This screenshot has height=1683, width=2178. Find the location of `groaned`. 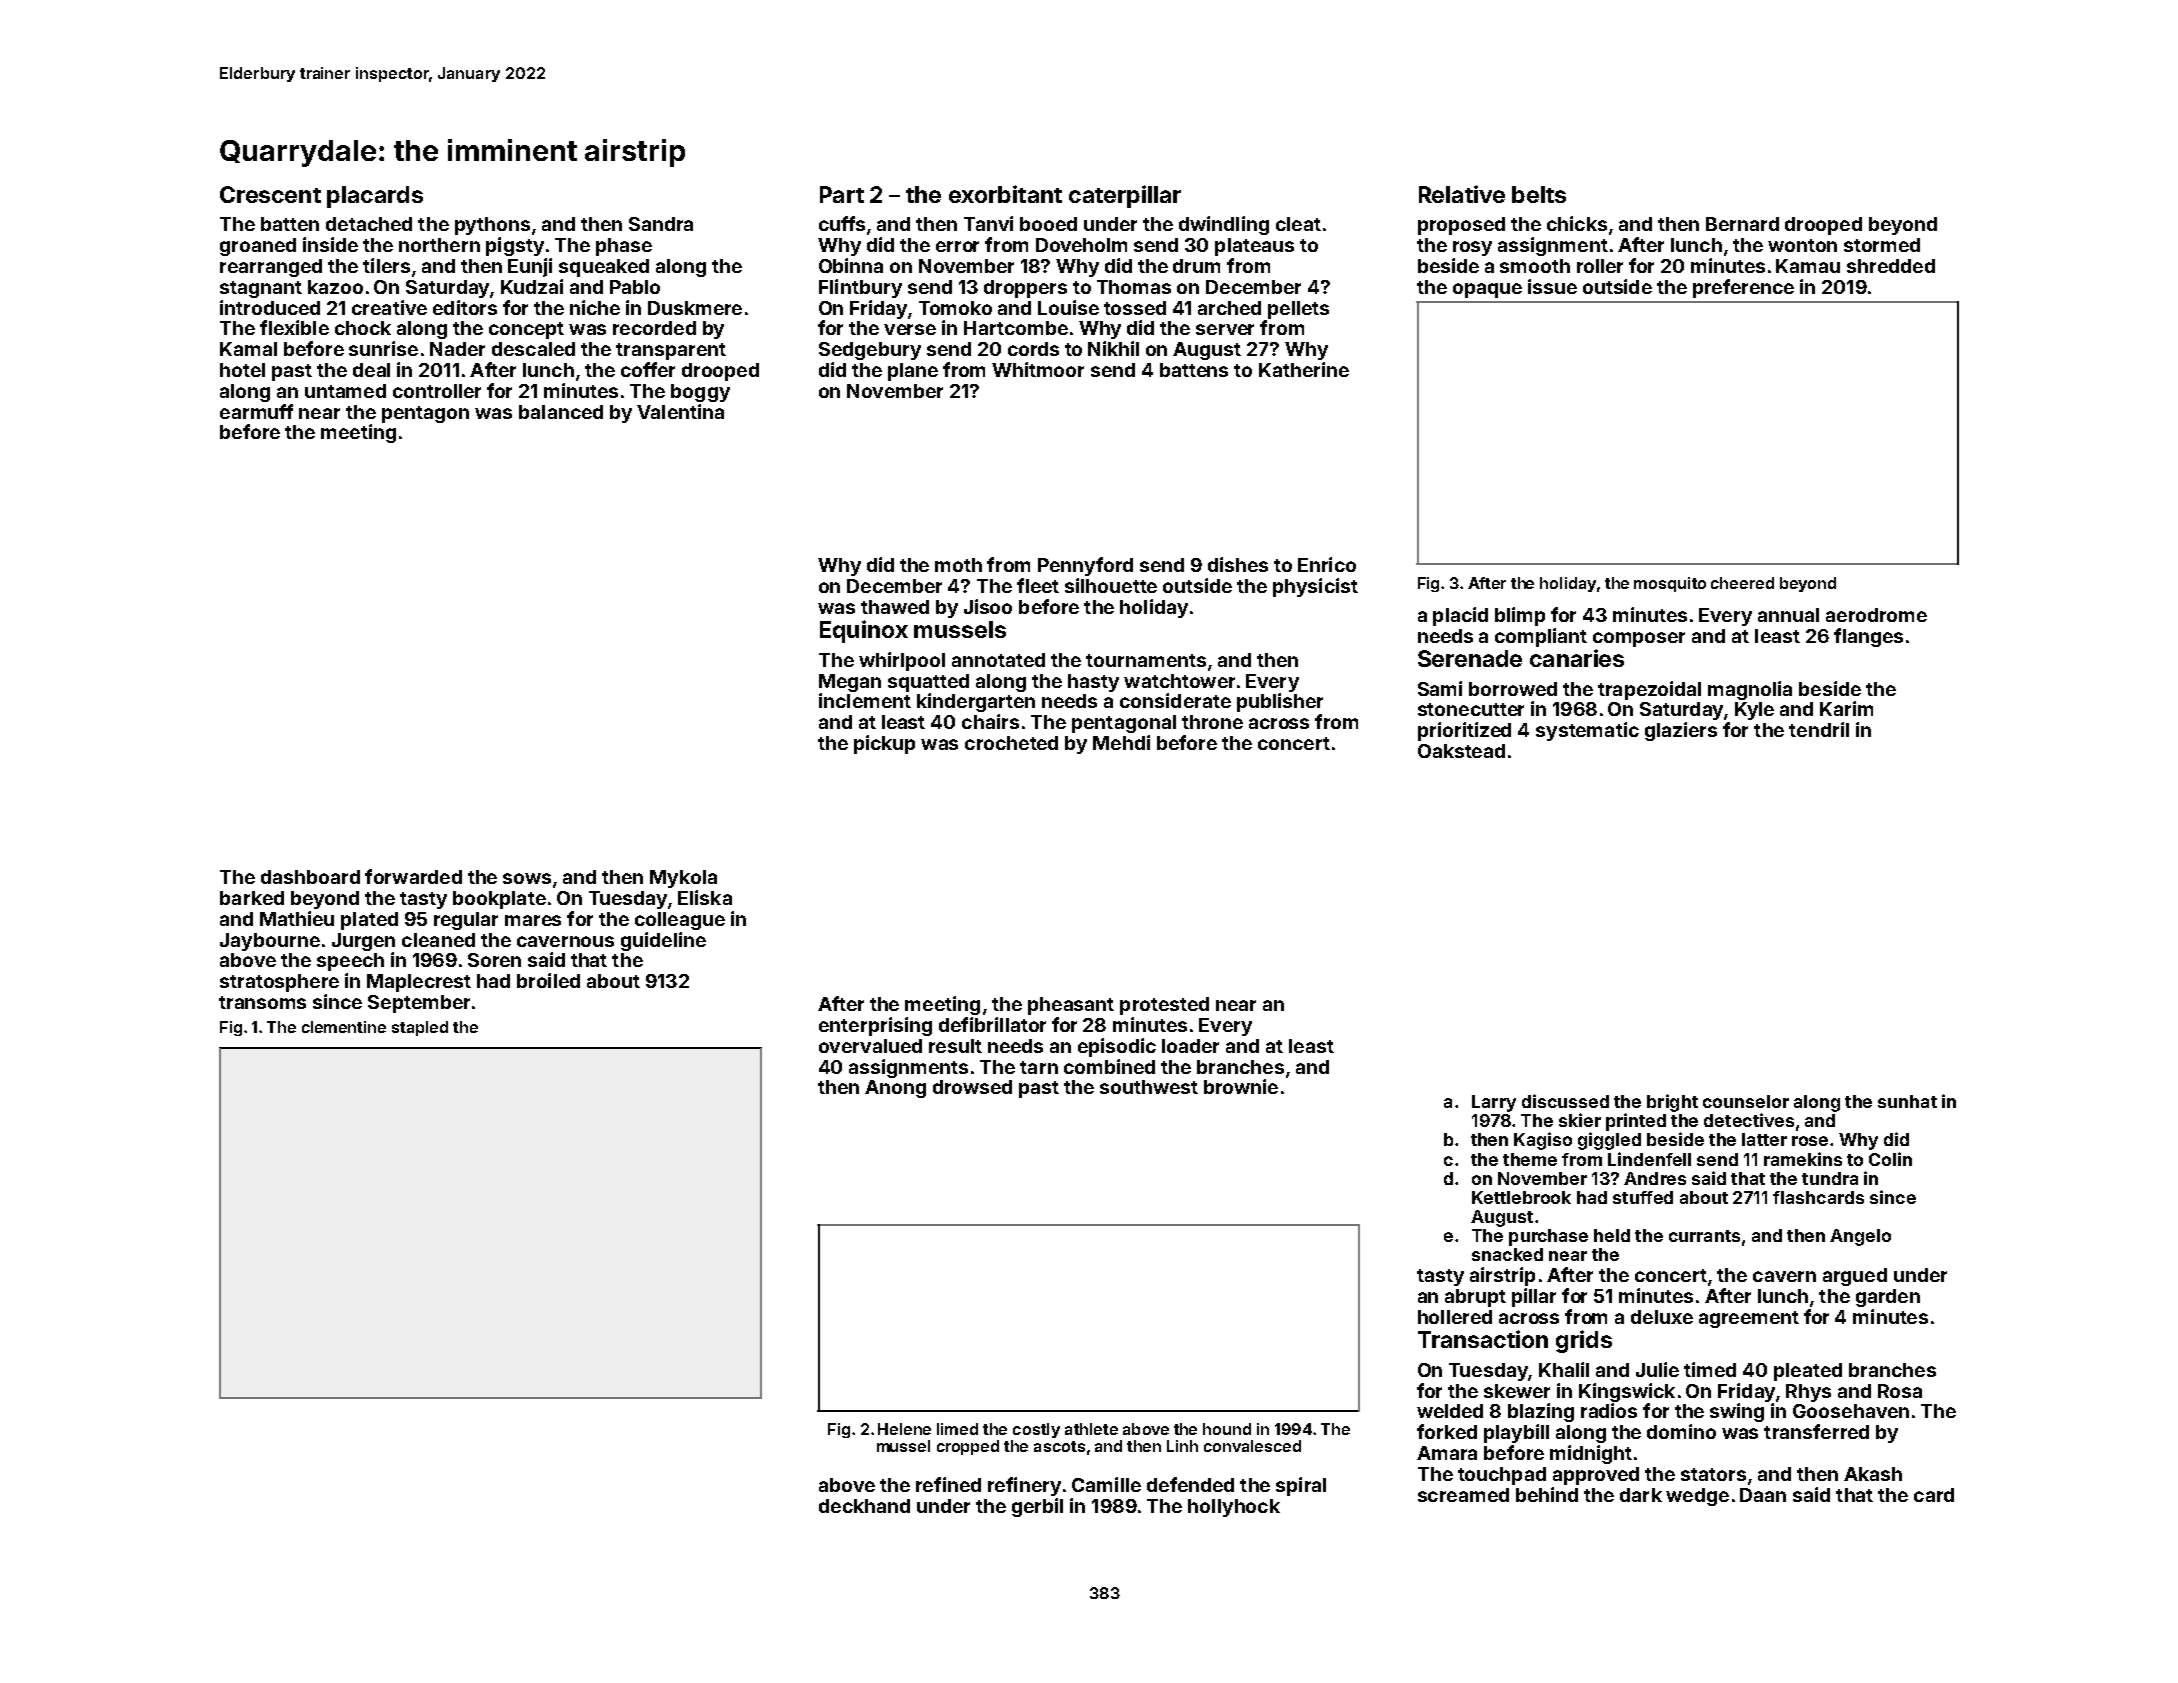

groaned is located at coordinates (258, 247).
